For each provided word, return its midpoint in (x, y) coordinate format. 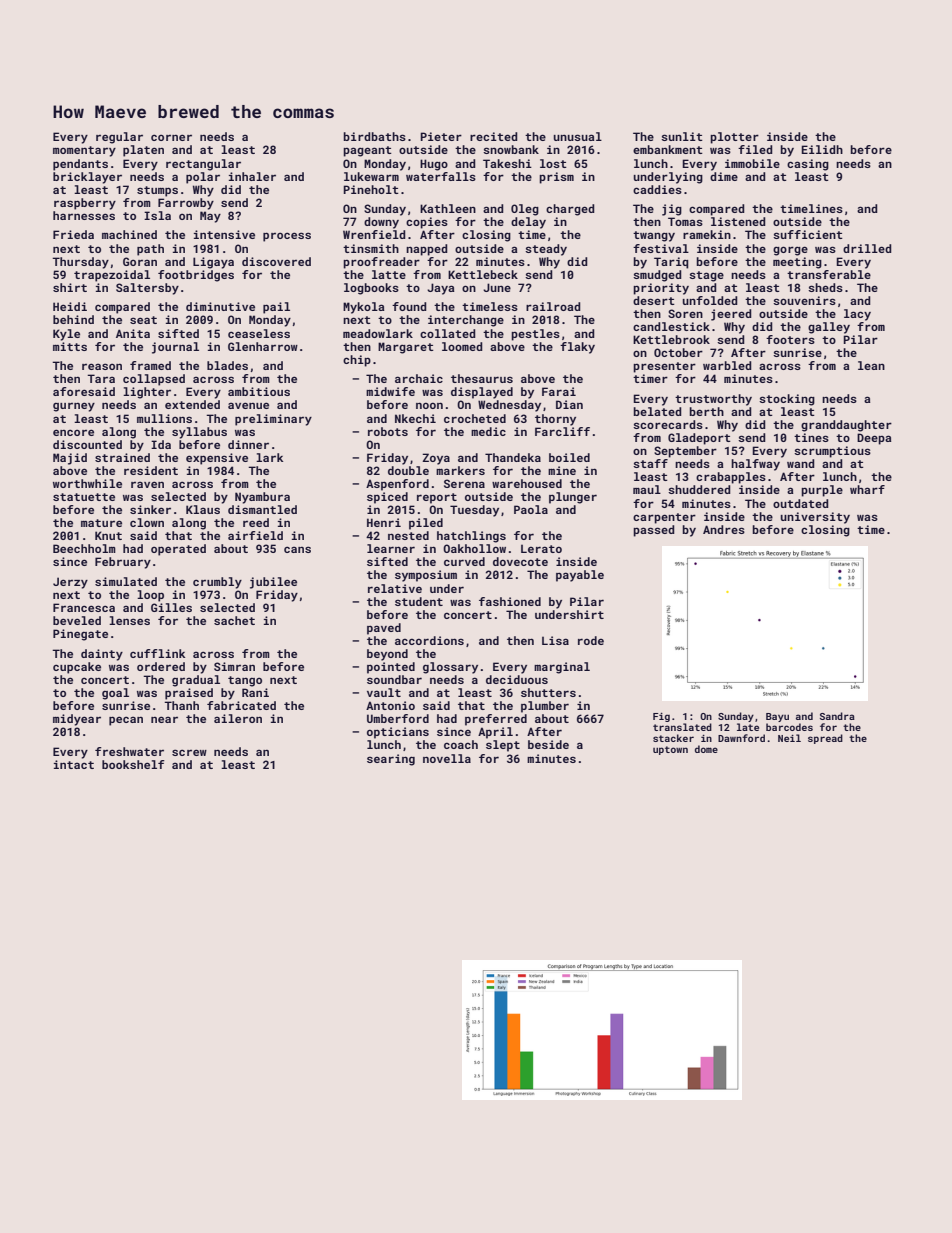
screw (189, 752)
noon (429, 405)
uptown (670, 750)
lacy (857, 315)
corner (171, 137)
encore (73, 432)
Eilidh (822, 149)
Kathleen (448, 208)
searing (391, 760)
